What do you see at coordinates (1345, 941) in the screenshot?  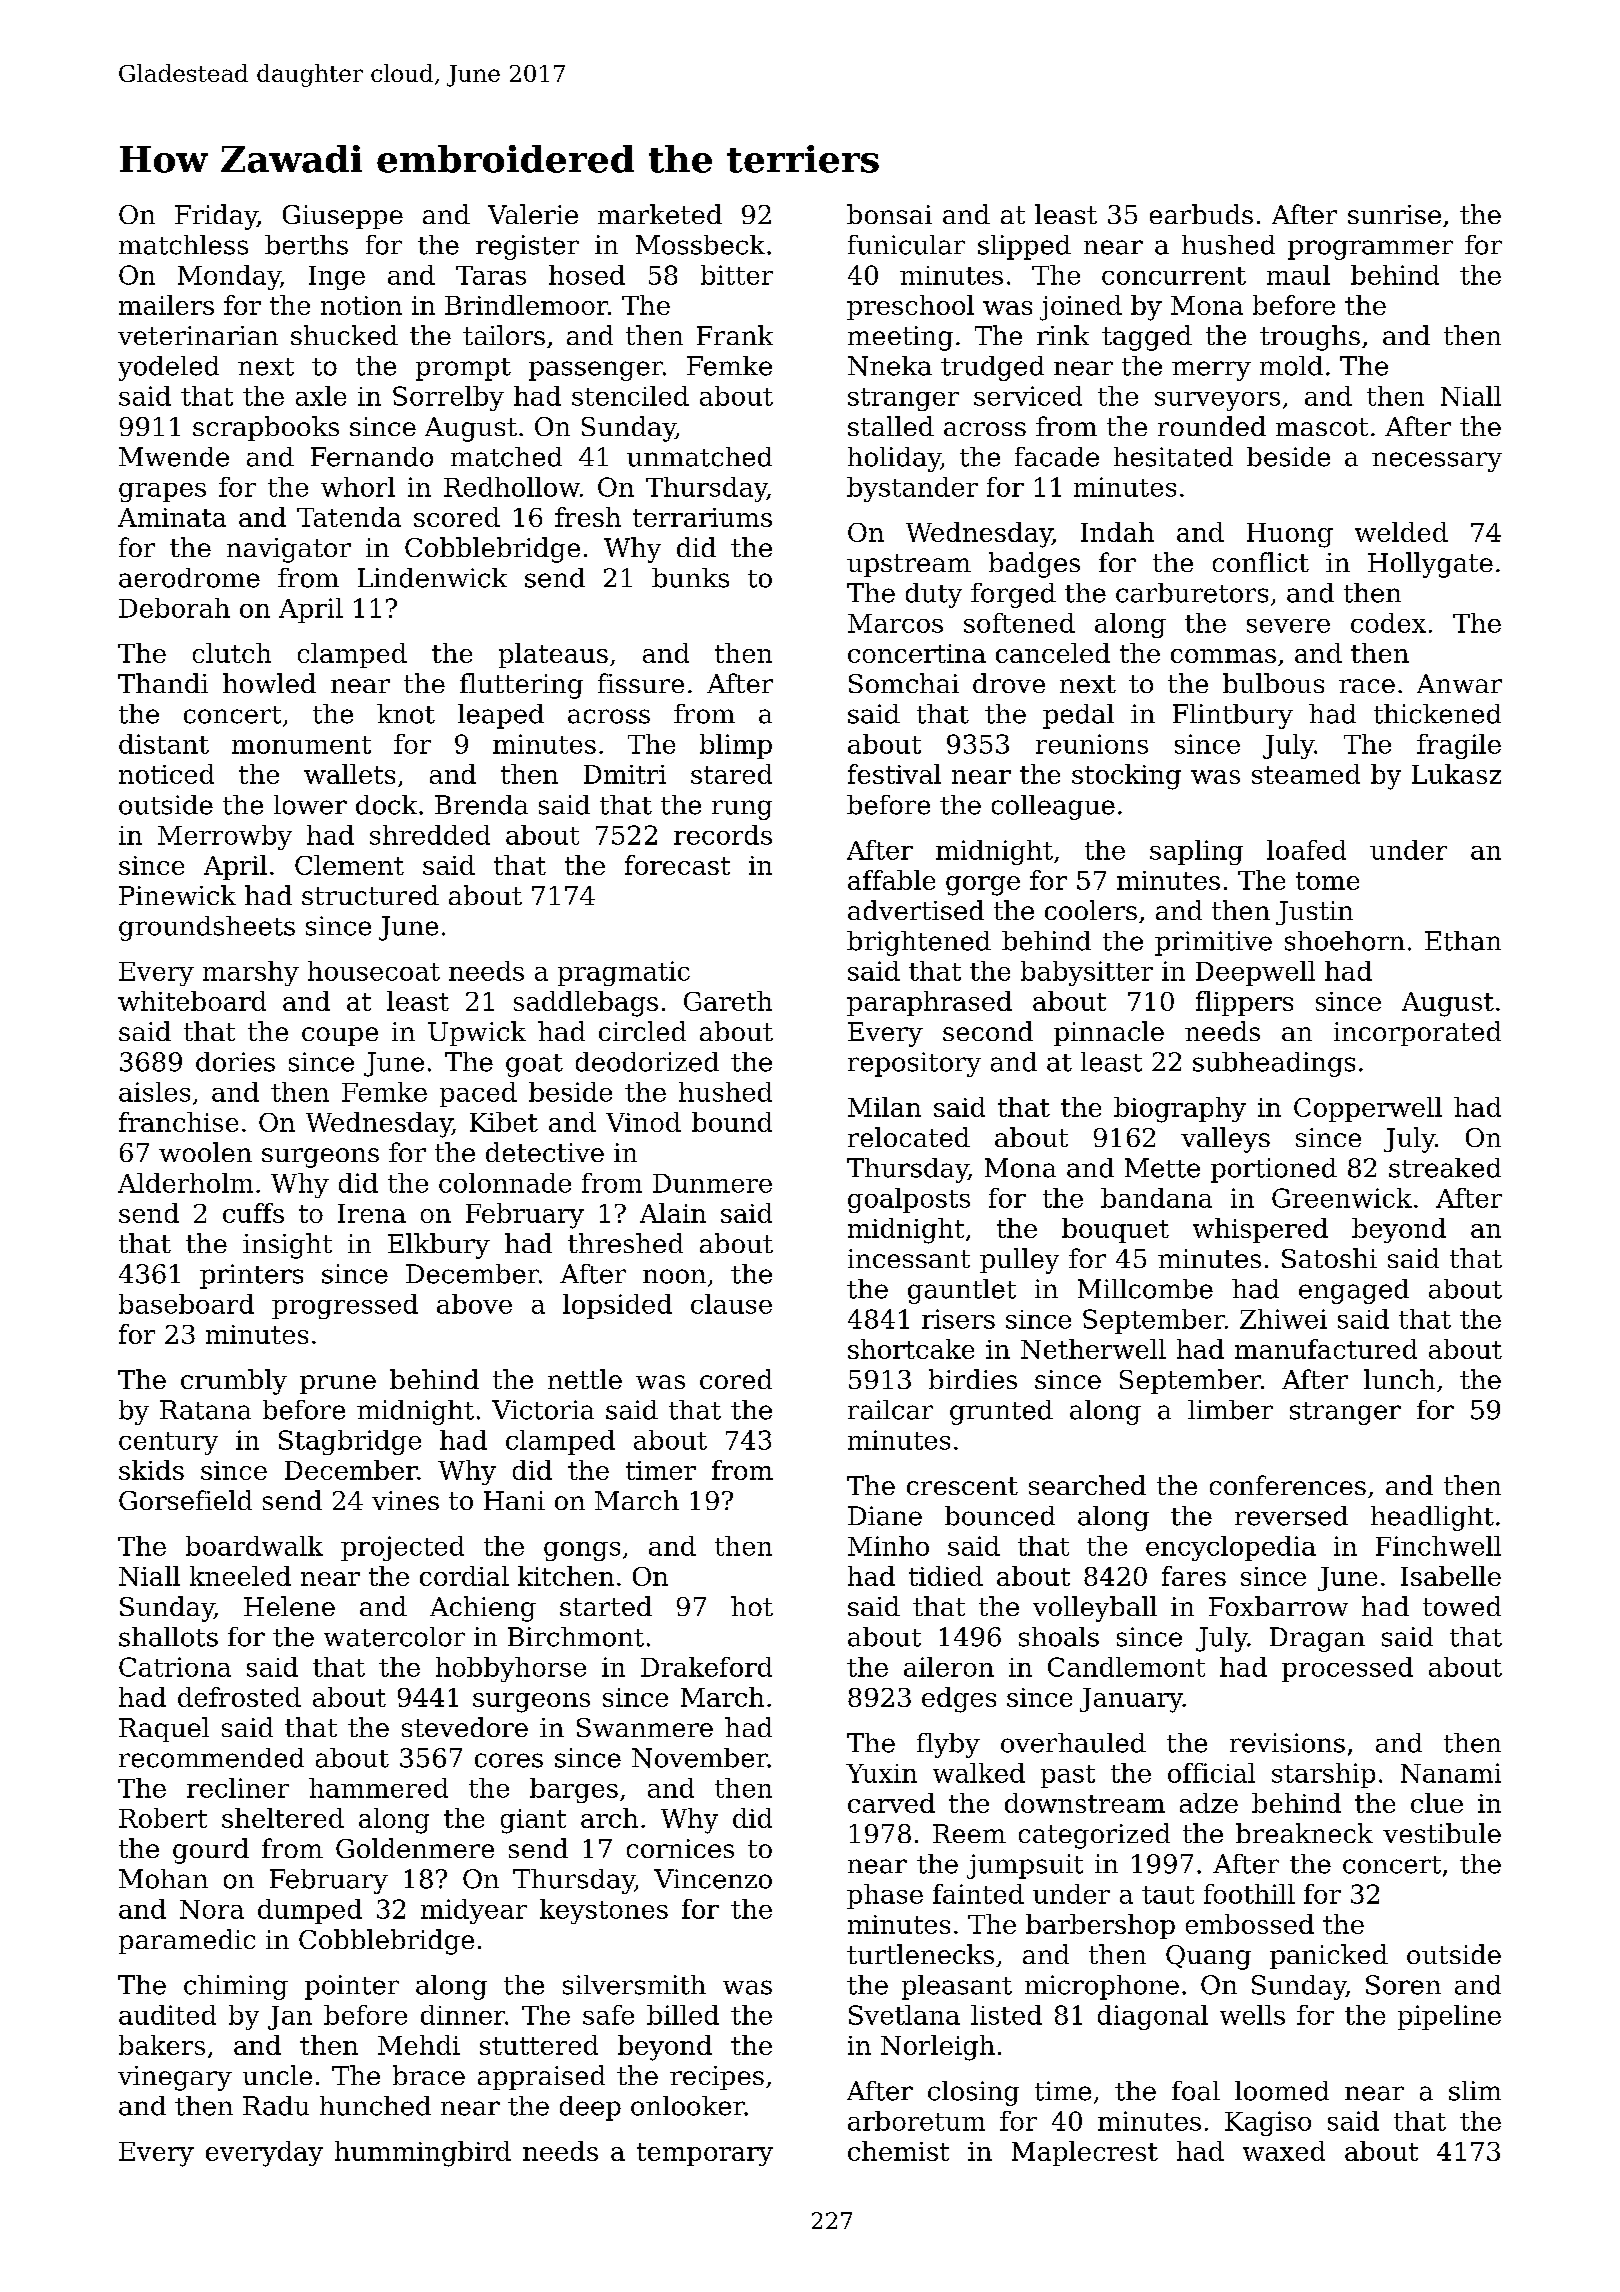 I see `shoehorn` at bounding box center [1345, 941].
